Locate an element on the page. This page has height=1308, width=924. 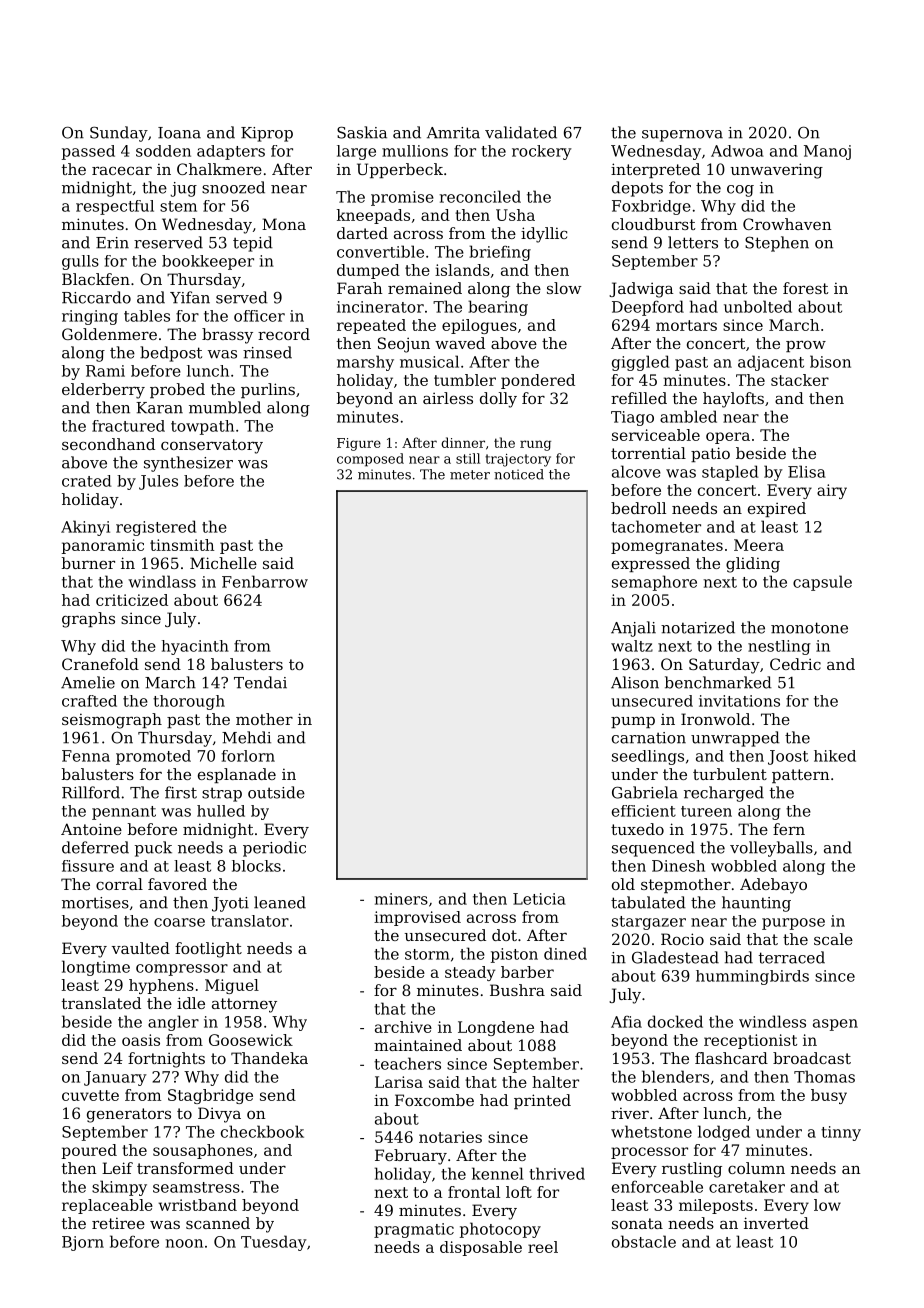
Saskia is located at coordinates (362, 132).
